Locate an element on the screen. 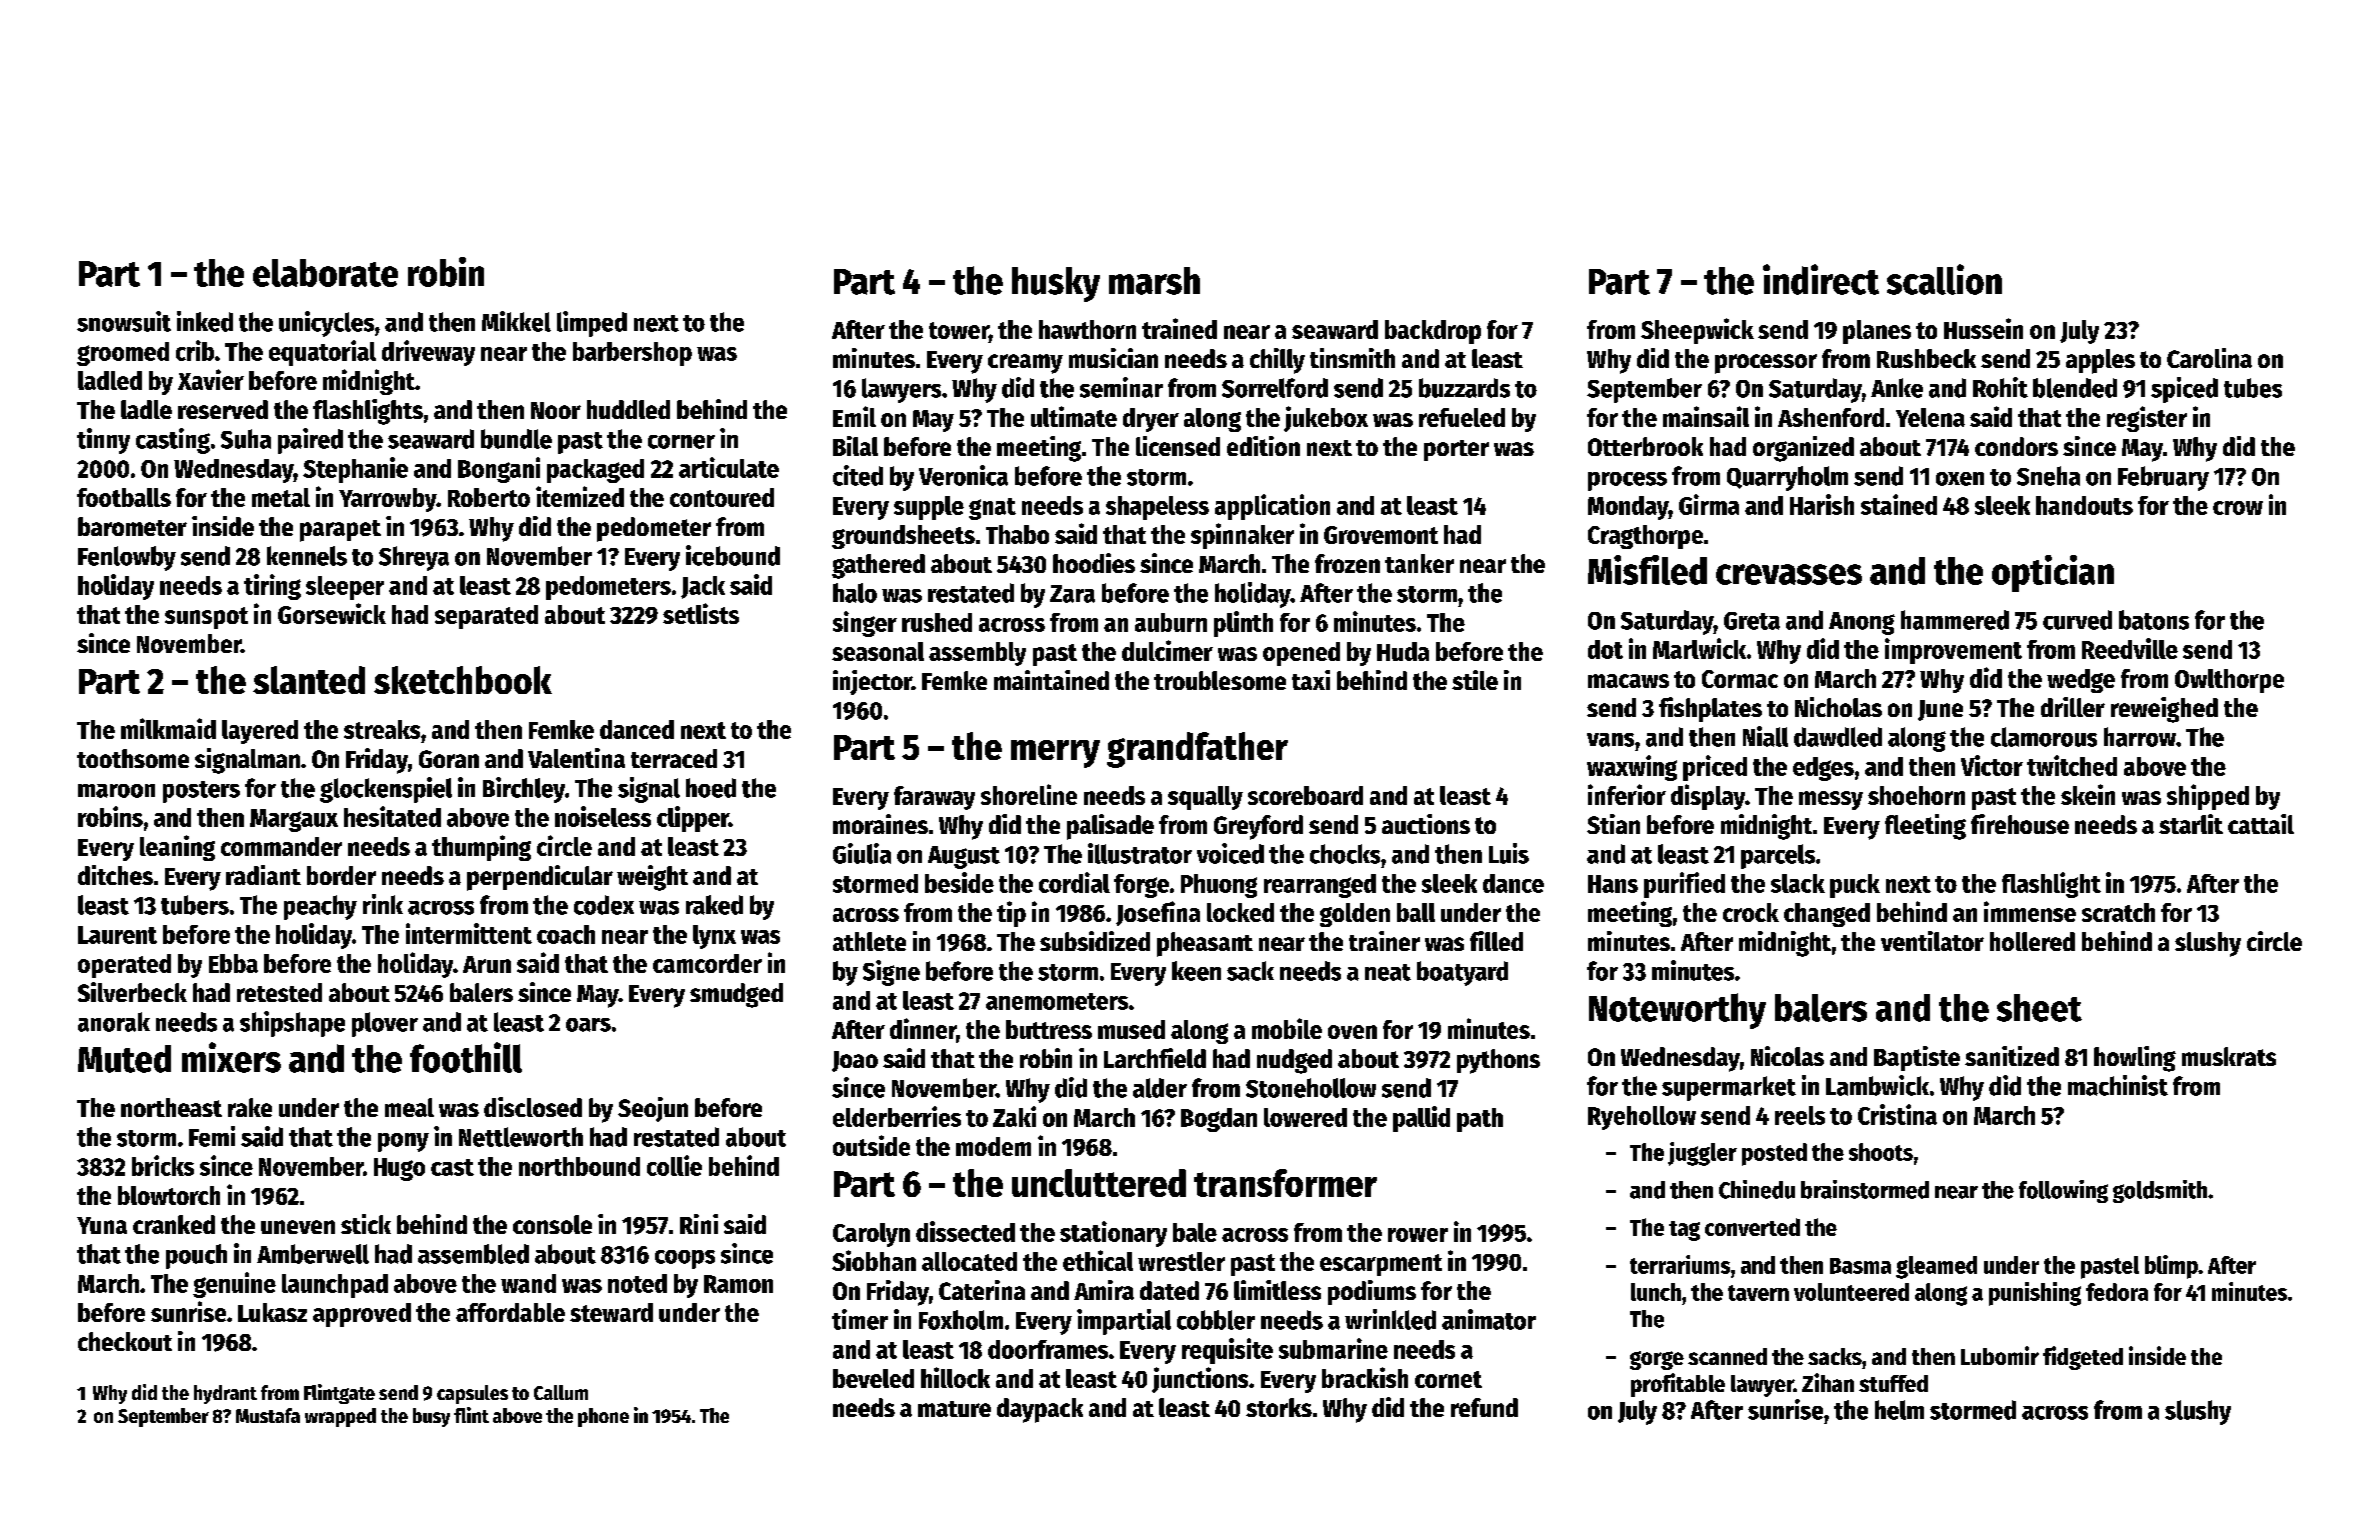  batons is located at coordinates (2154, 620).
